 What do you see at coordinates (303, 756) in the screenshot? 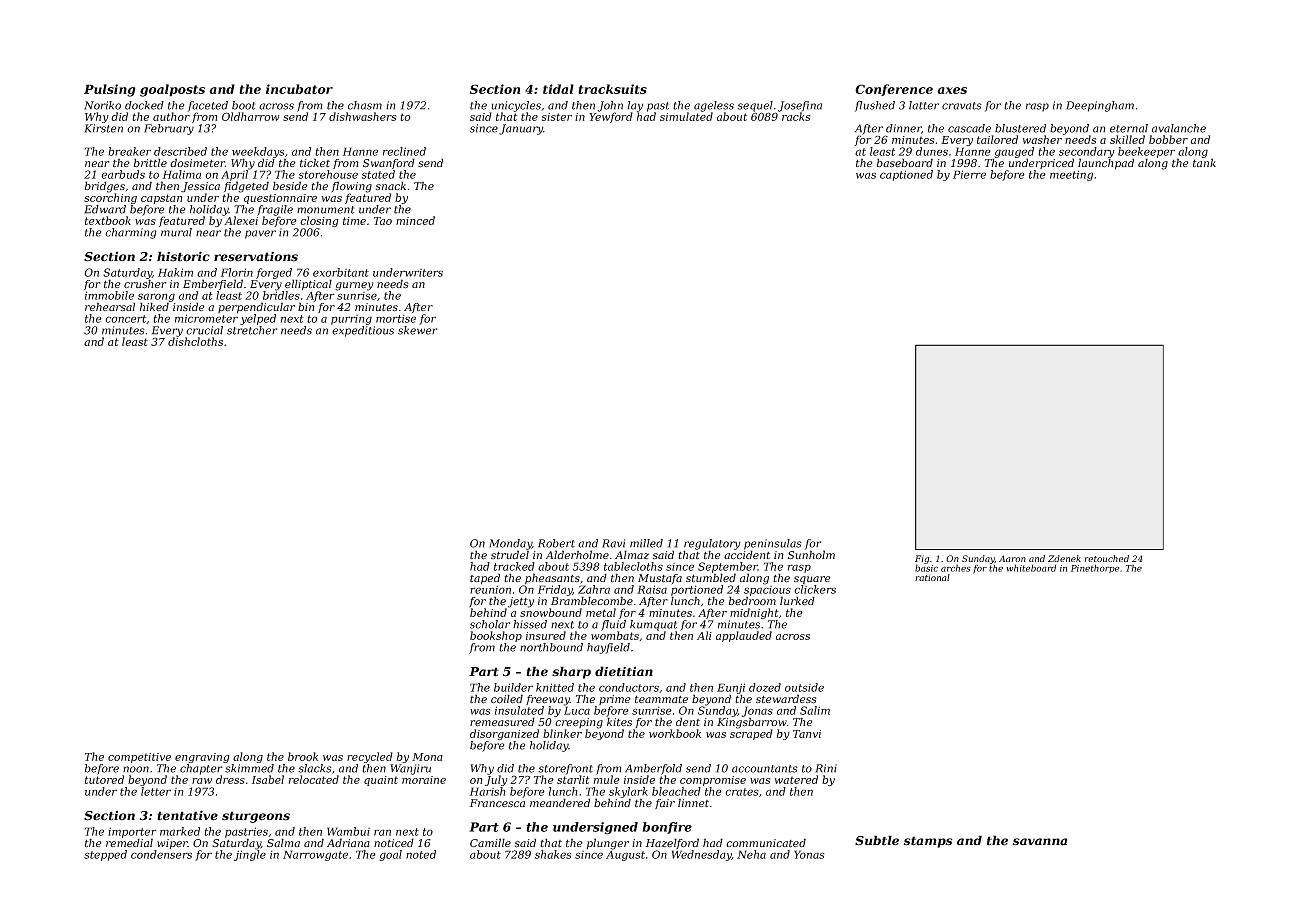
I see `brook` at bounding box center [303, 756].
